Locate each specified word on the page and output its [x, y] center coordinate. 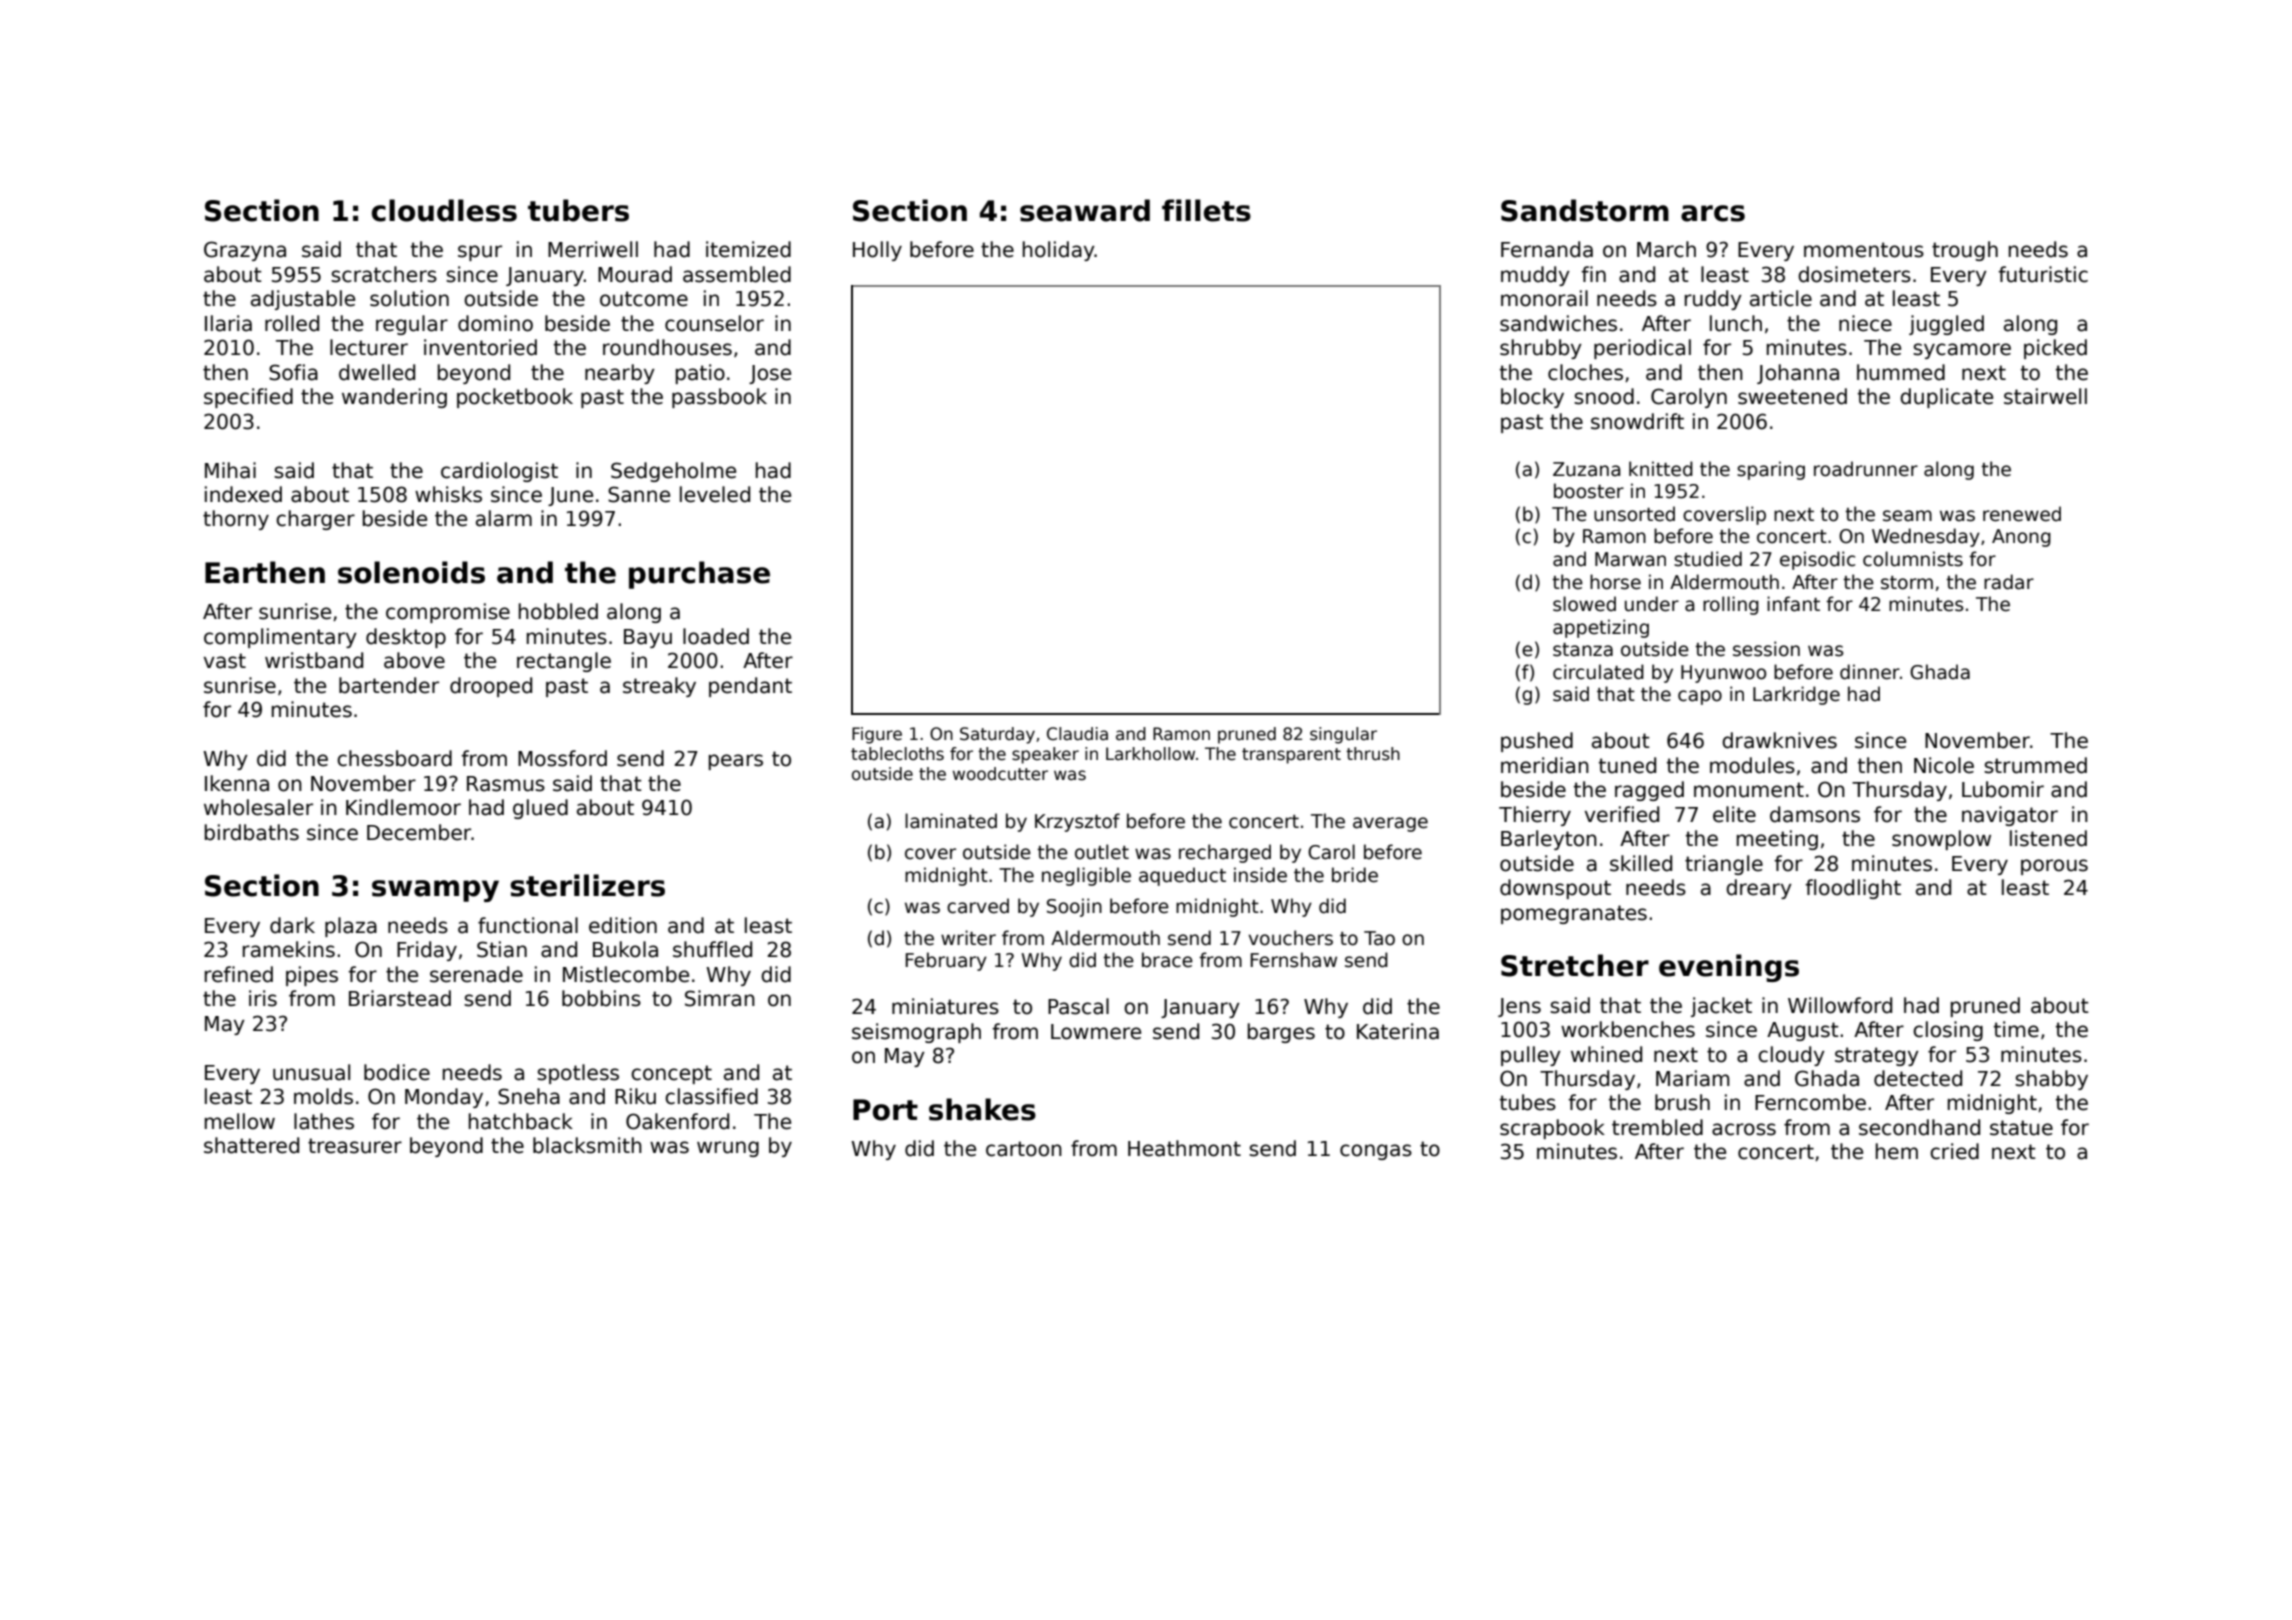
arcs [1713, 213]
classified [711, 1096]
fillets [1206, 210]
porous [2054, 867]
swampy [435, 891]
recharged [1225, 853]
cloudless [444, 210]
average [1390, 824]
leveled [715, 494]
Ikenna [237, 783]
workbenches [1628, 1029]
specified [248, 398]
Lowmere [1096, 1032]
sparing [1771, 470]
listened [2048, 838]
